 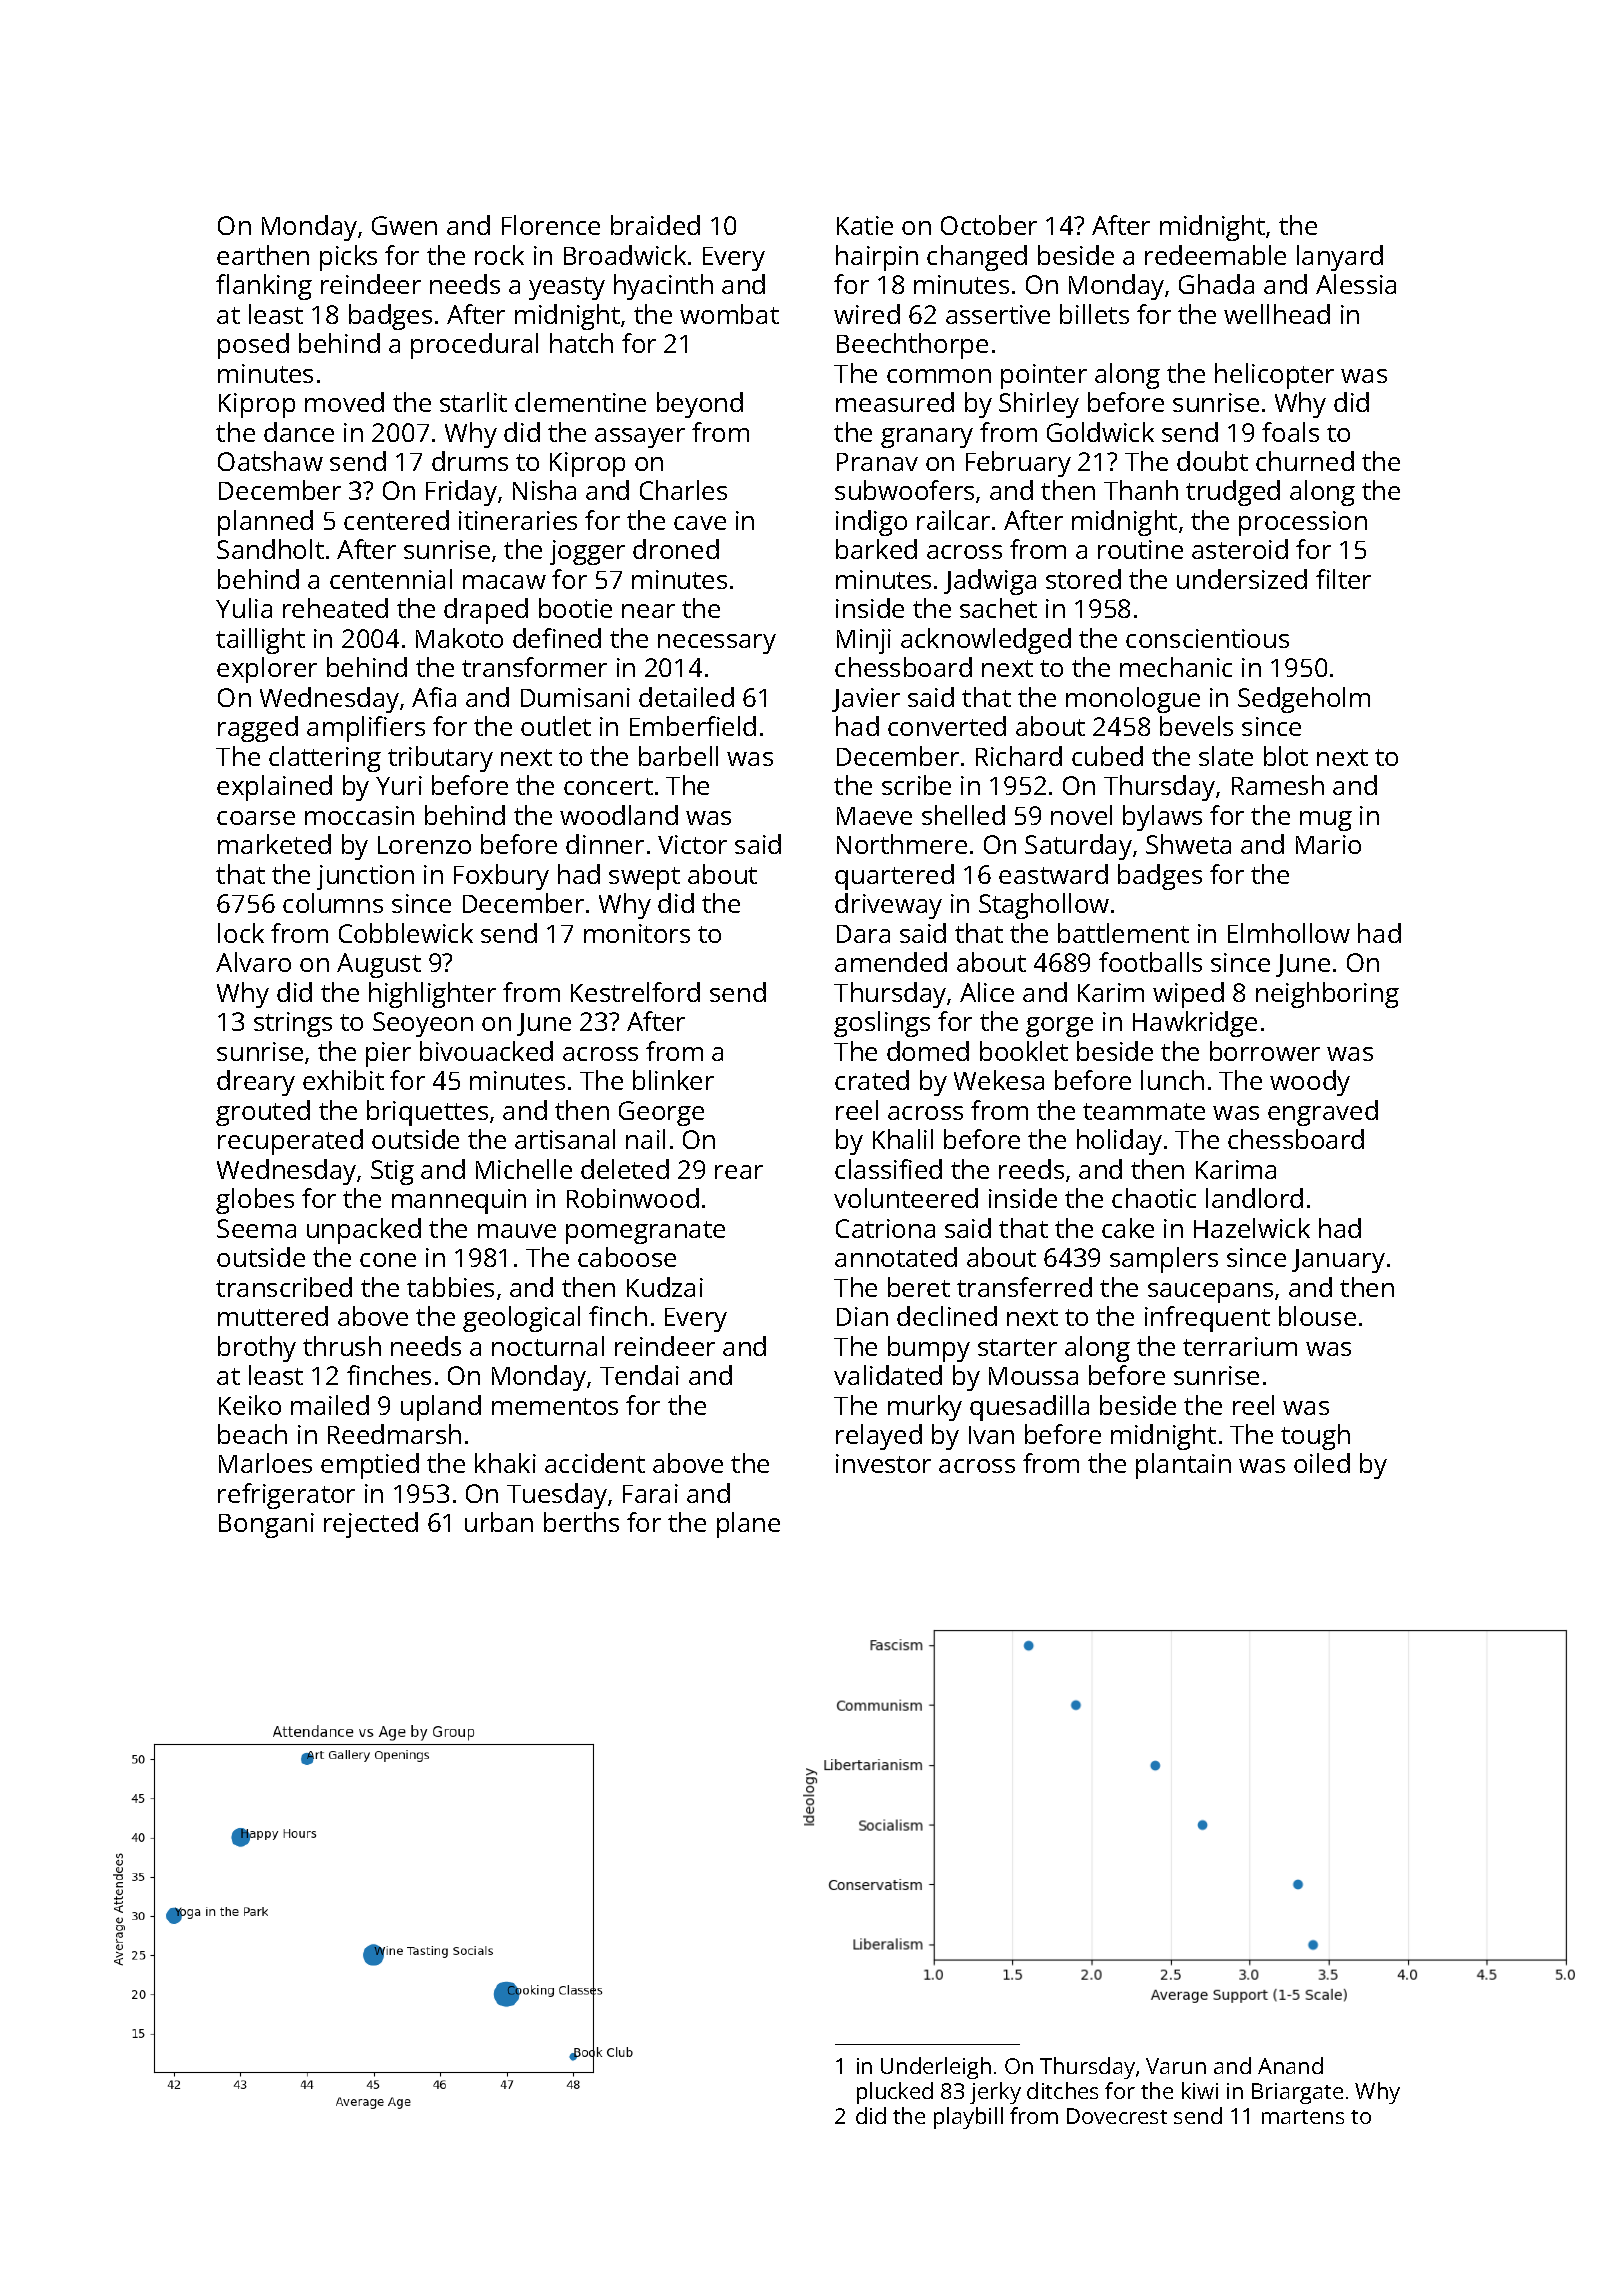 What do you see at coordinates (655, 225) in the screenshot?
I see `braided` at bounding box center [655, 225].
